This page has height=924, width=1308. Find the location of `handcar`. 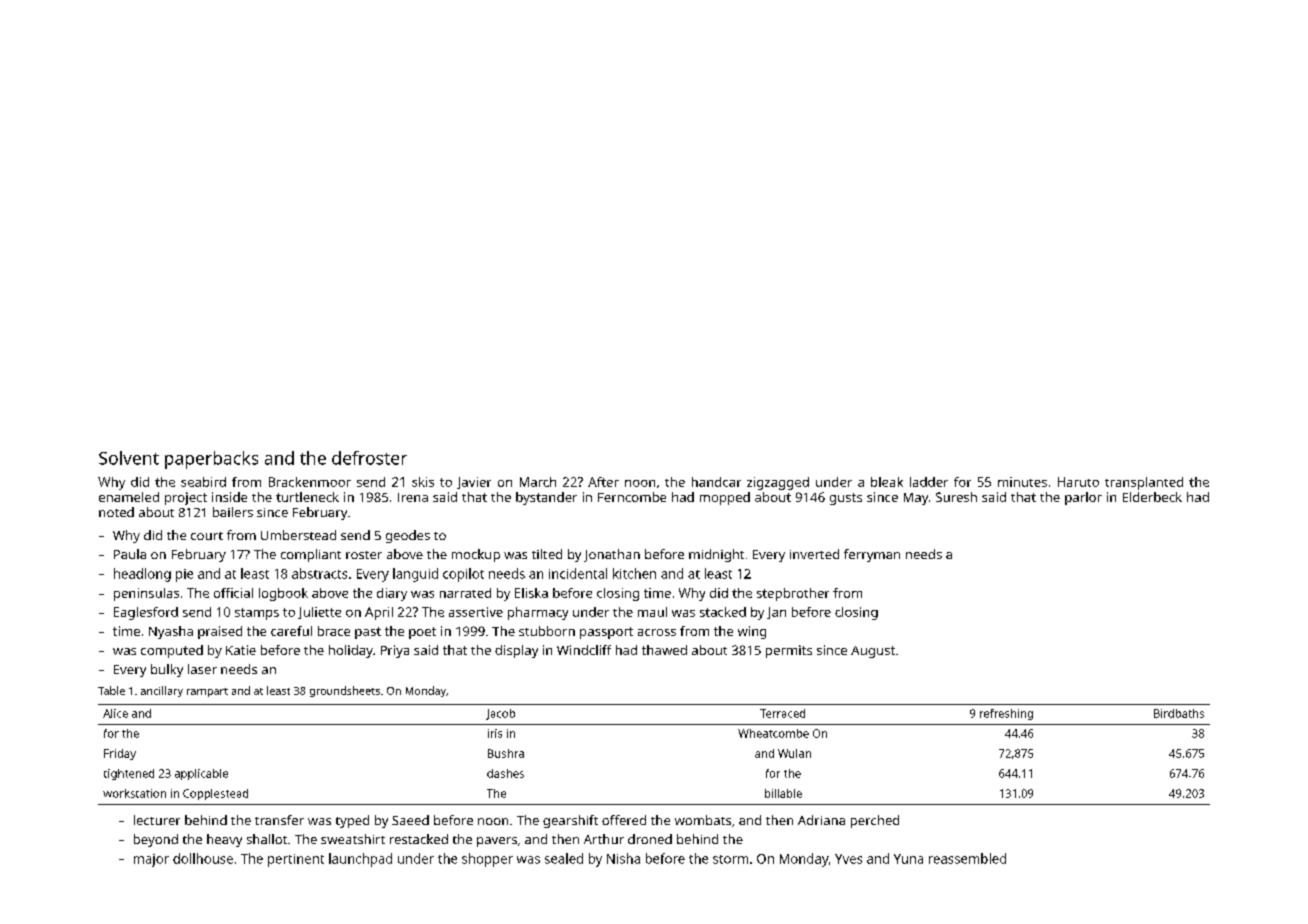

handcar is located at coordinates (716, 482).
